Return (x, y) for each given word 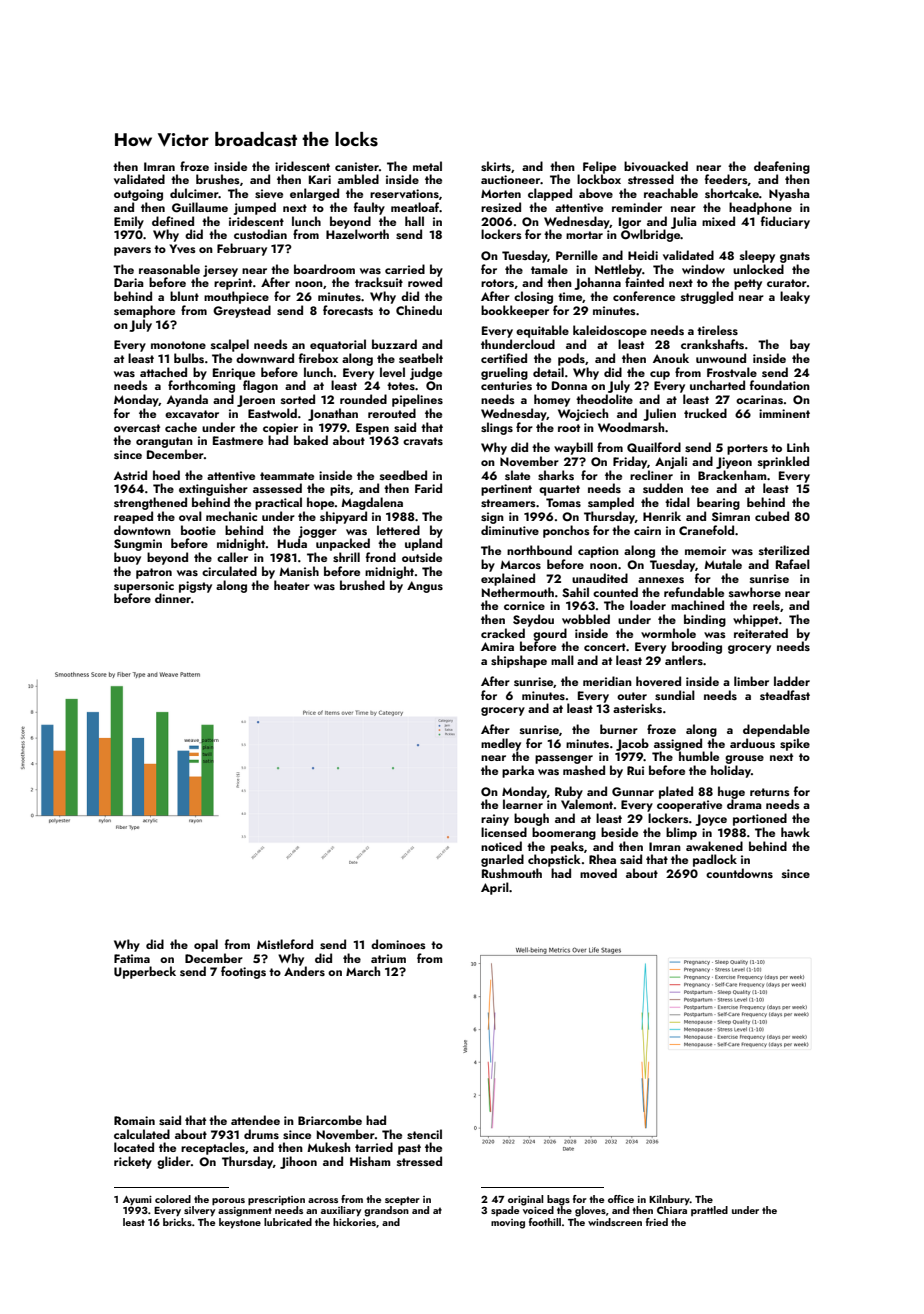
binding (705, 620)
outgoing (138, 195)
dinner (173, 598)
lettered (398, 530)
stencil (424, 1134)
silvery (199, 1211)
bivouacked (656, 166)
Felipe (599, 167)
